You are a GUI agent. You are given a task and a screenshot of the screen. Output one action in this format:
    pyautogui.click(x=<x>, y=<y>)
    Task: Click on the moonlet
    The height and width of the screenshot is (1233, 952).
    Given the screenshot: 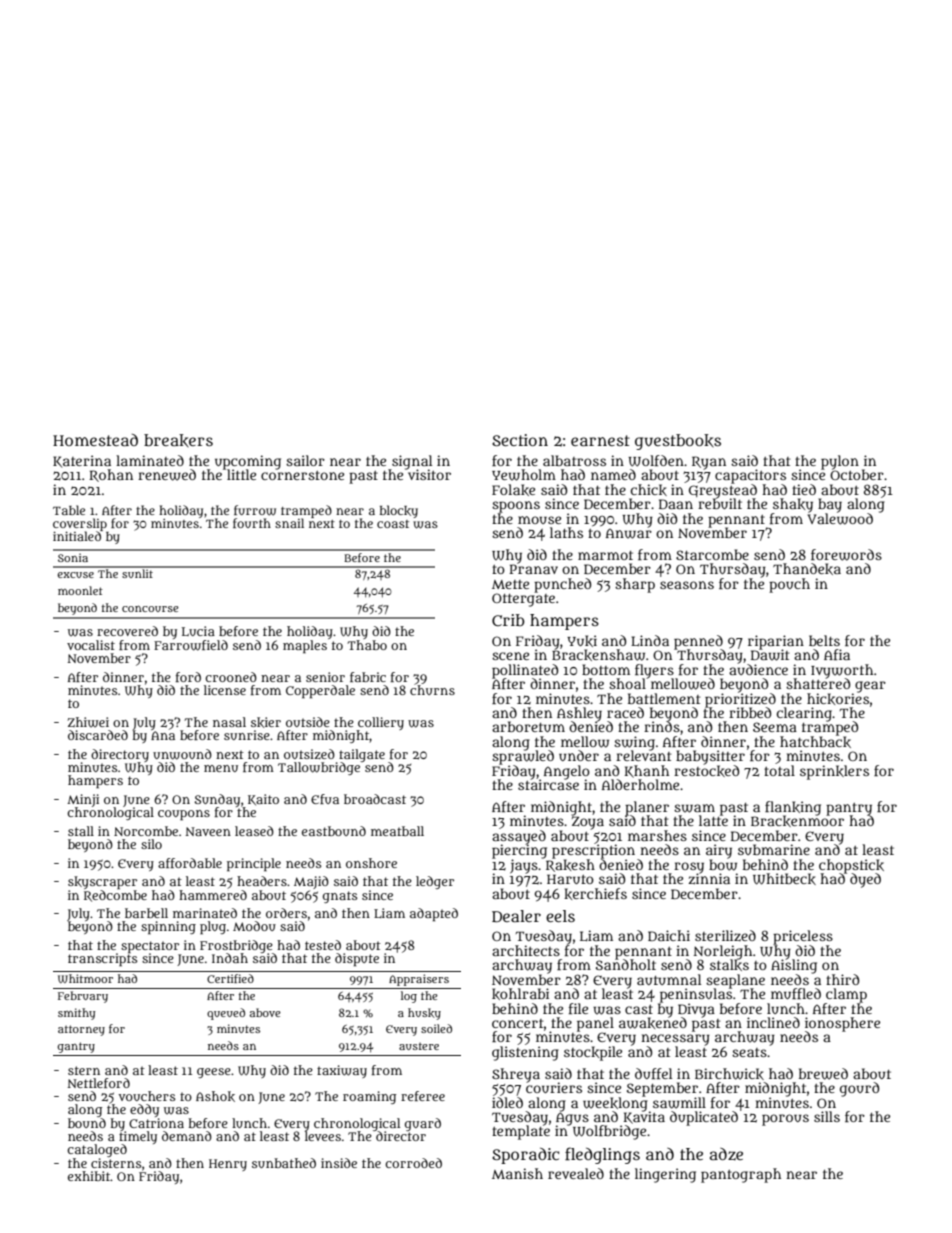 What is the action you would take?
    pyautogui.click(x=80, y=590)
